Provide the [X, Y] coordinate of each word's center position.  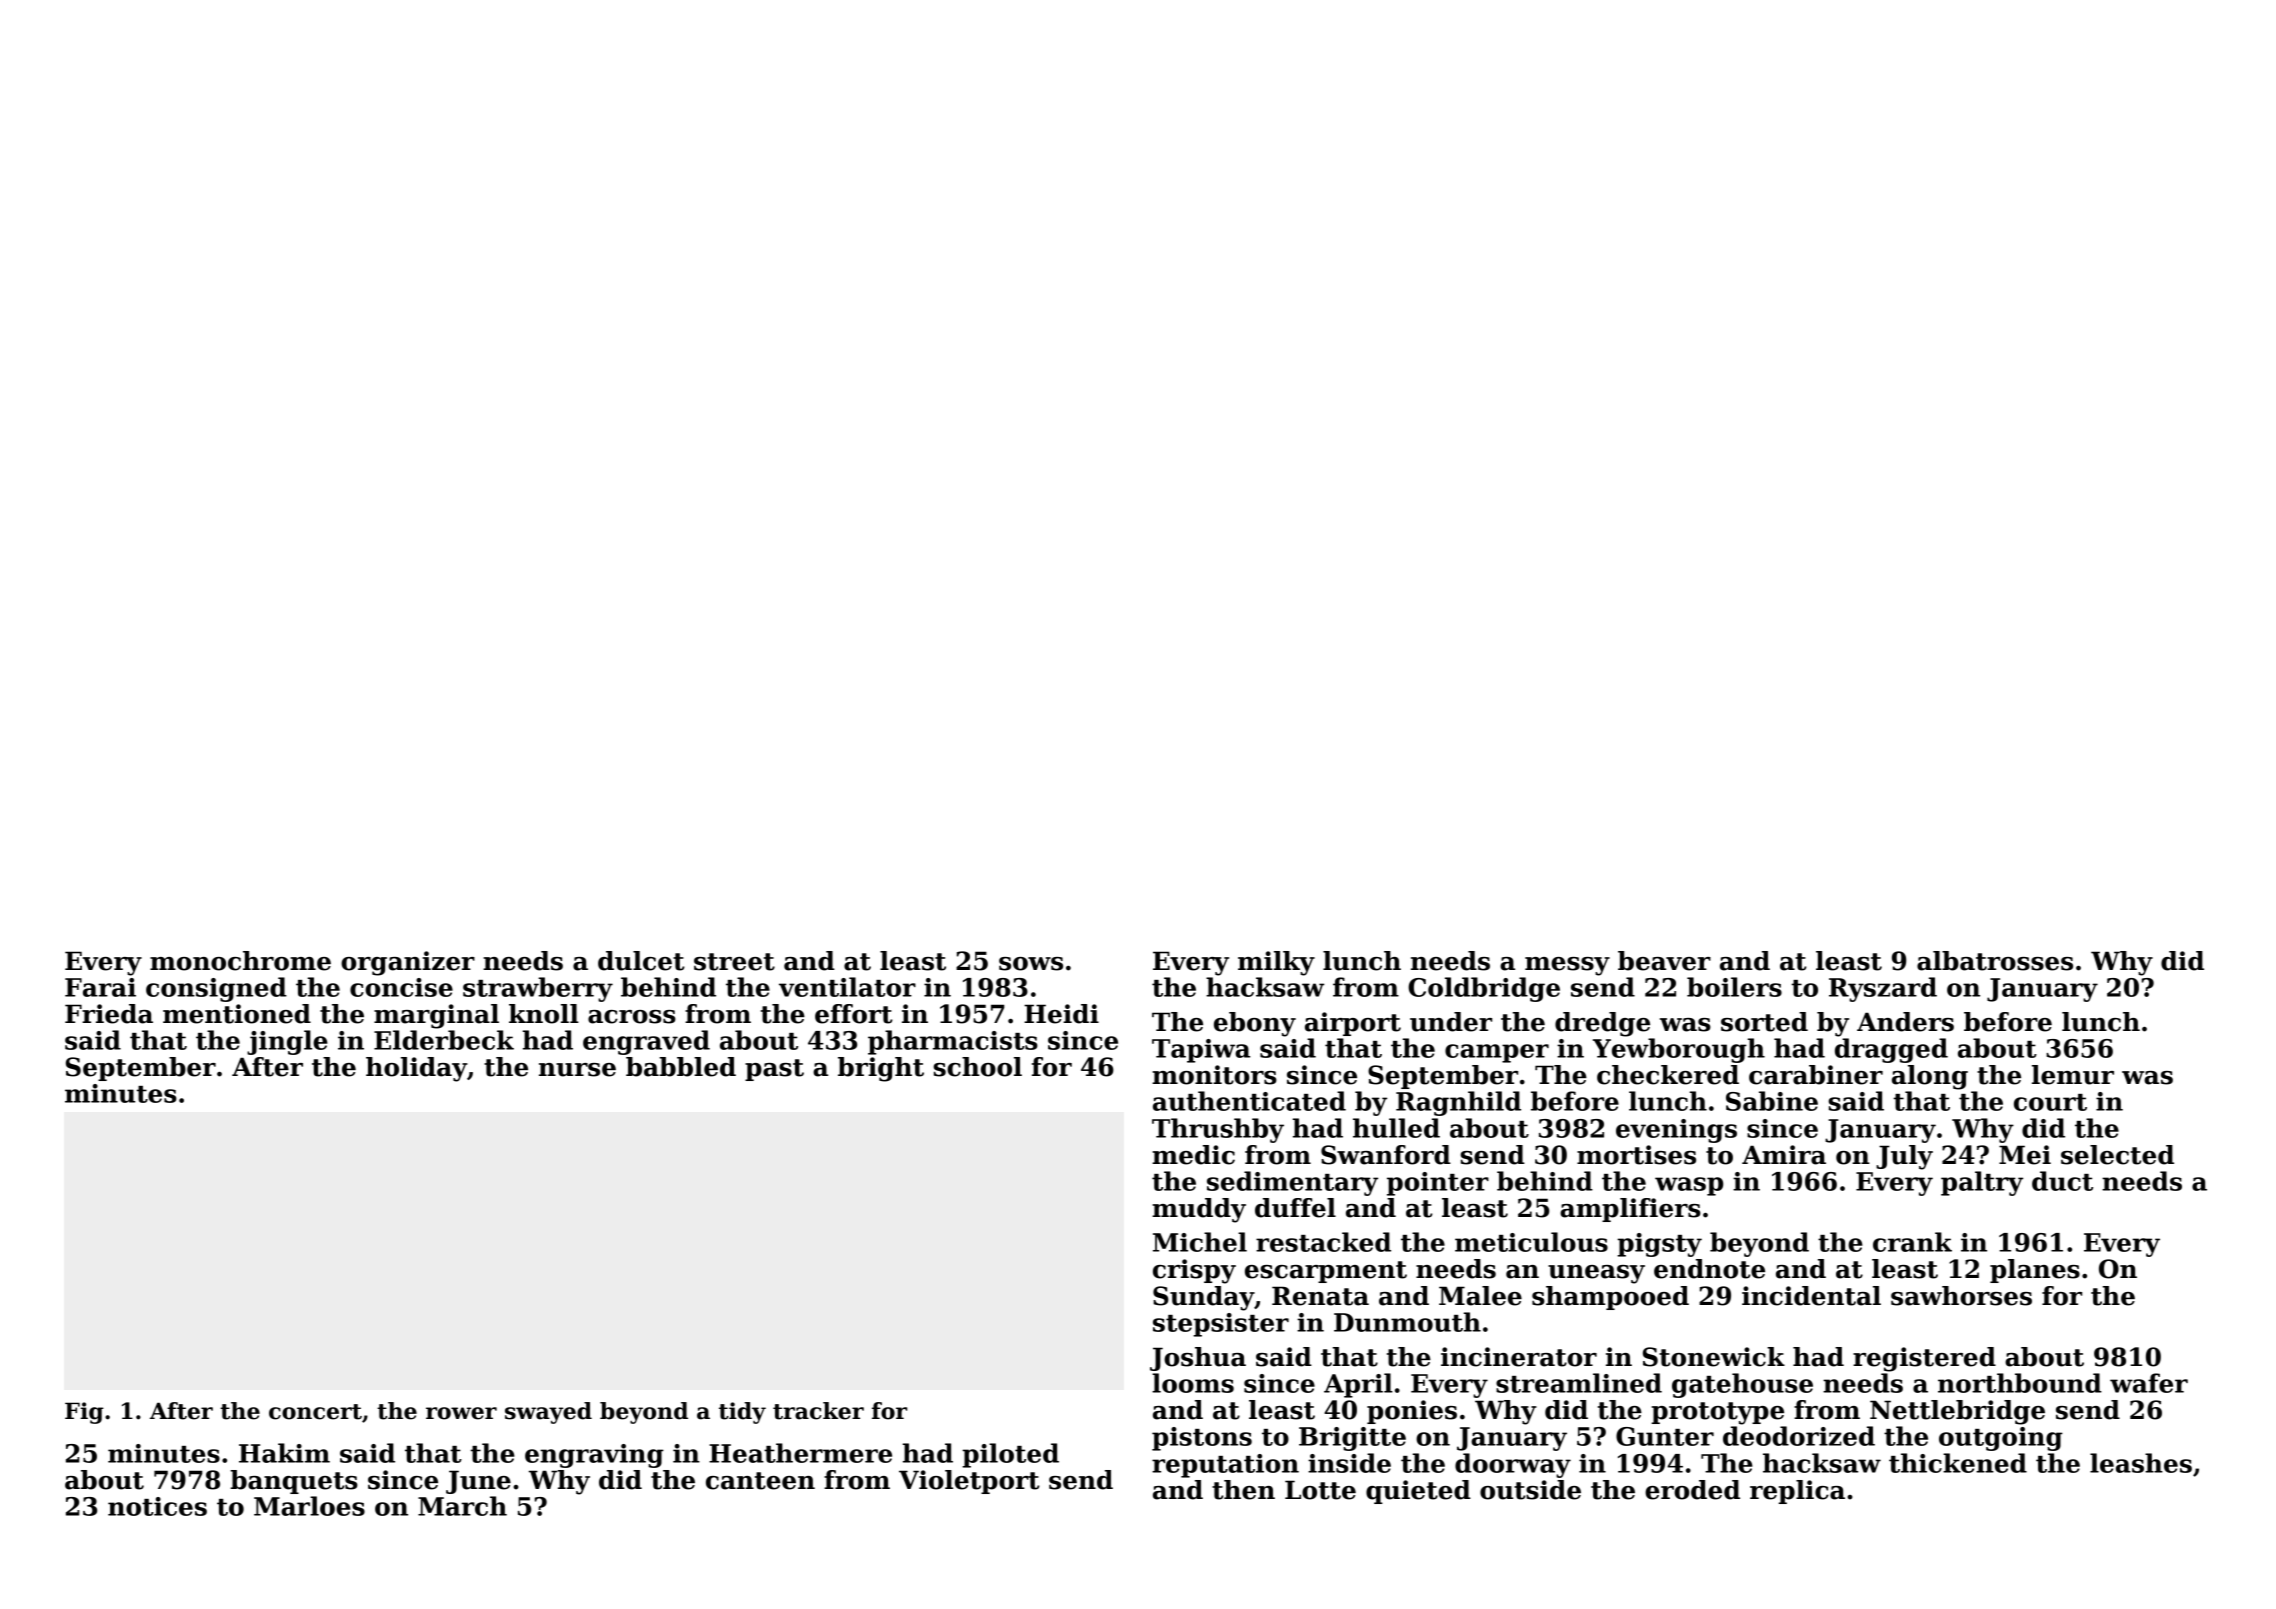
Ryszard [1883, 989]
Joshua [1198, 1359]
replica [1797, 1492]
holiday [416, 1069]
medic [1193, 1155]
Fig [84, 1413]
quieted [1418, 1492]
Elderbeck [444, 1040]
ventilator [847, 987]
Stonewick [1714, 1357]
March [462, 1506]
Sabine [1772, 1101]
